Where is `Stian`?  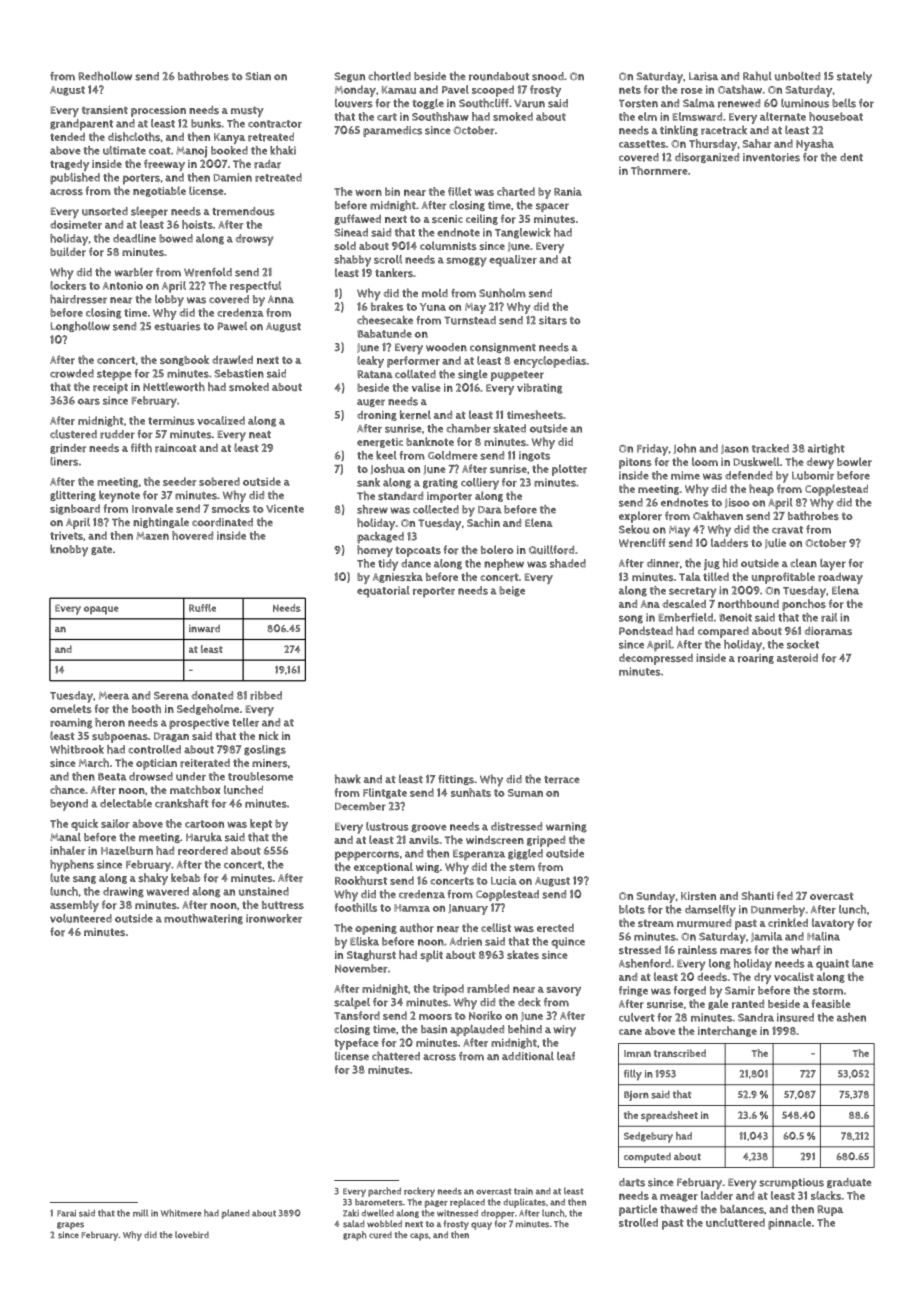 Stian is located at coordinates (258, 76).
